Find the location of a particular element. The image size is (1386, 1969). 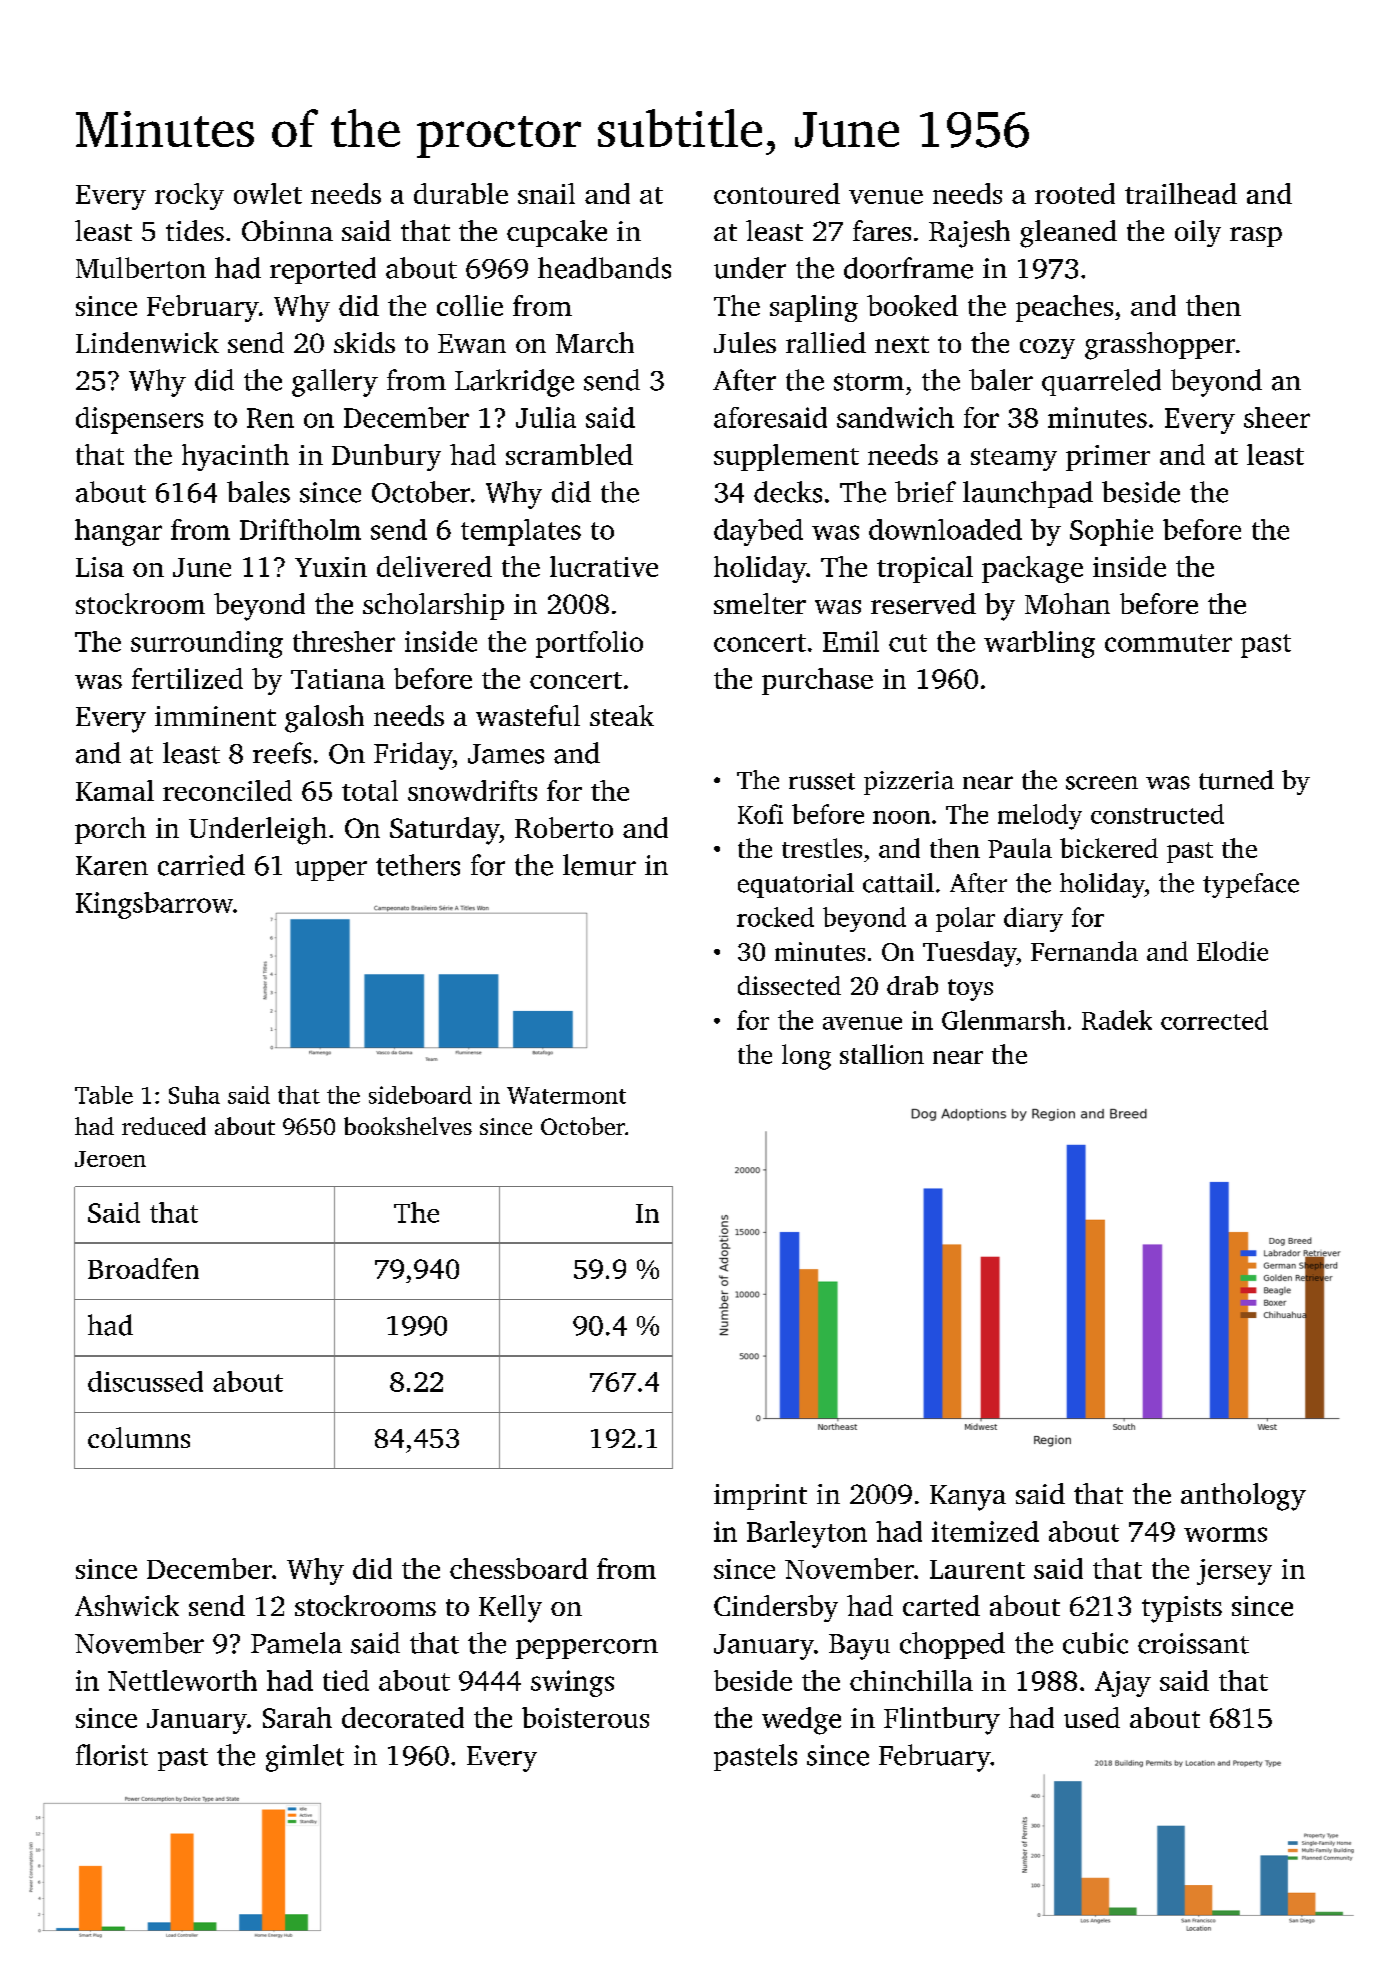

rocky is located at coordinates (189, 196).
